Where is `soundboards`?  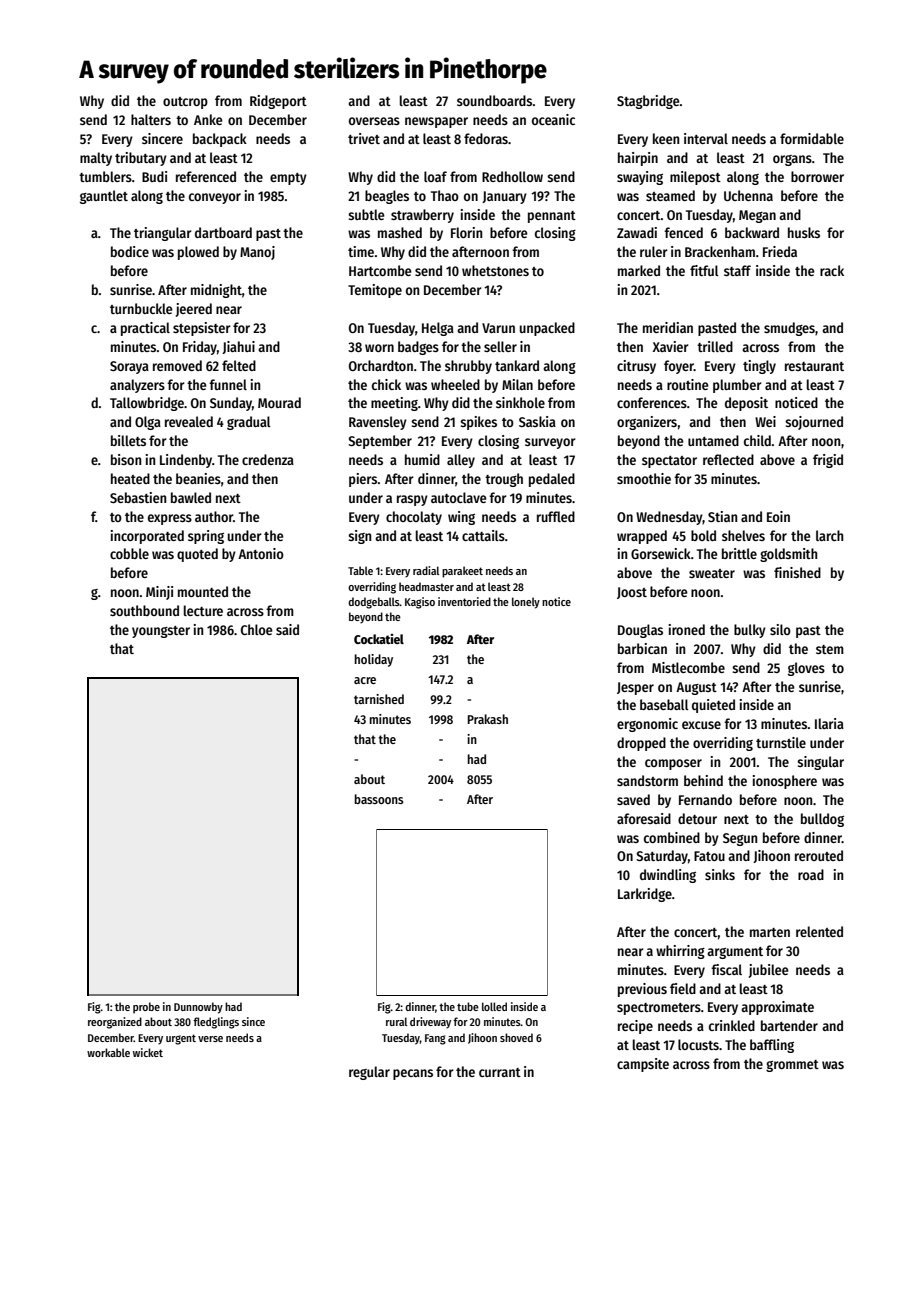
soundboards is located at coordinates (494, 100).
